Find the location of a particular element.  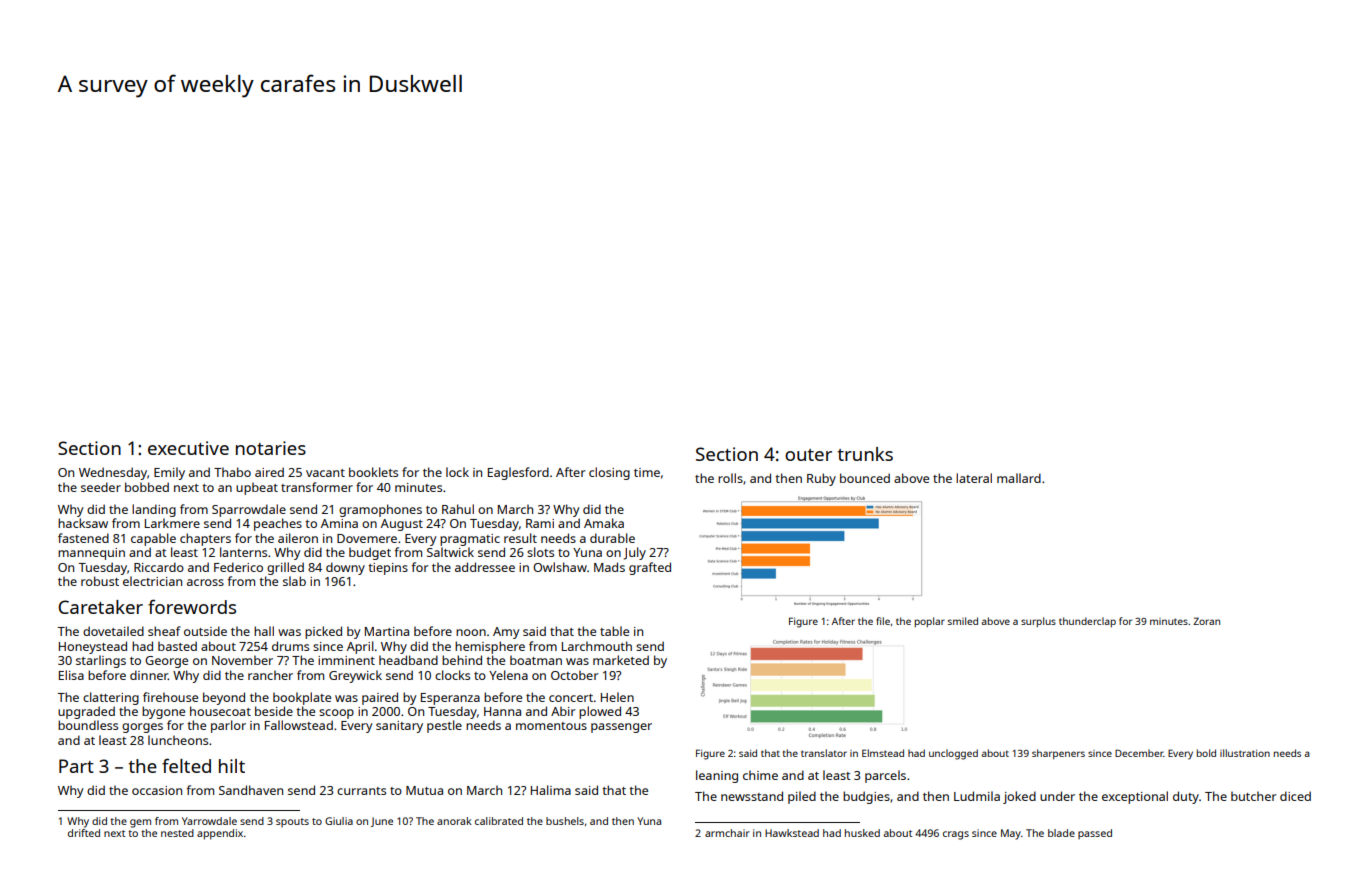

crags is located at coordinates (956, 835).
